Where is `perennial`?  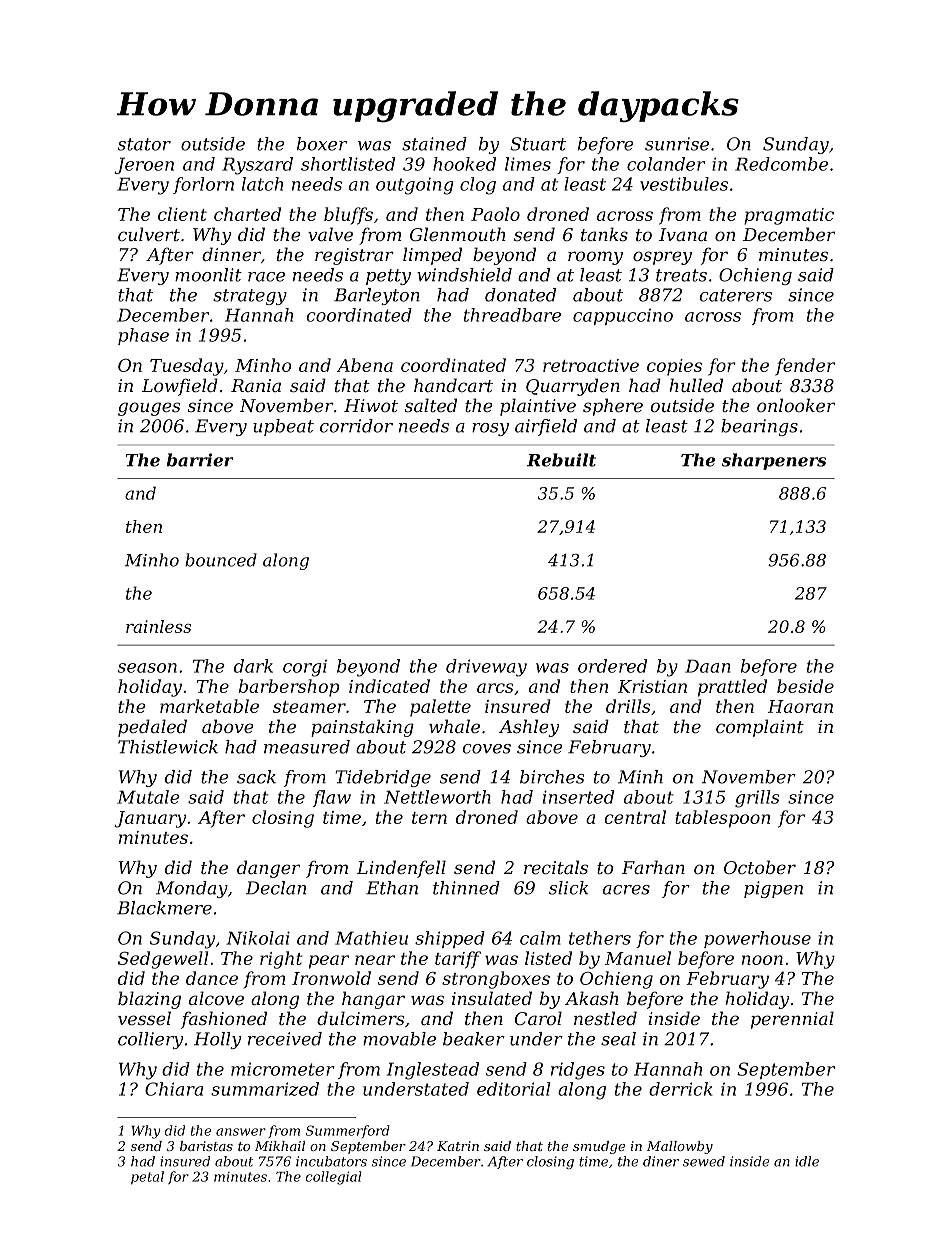 perennial is located at coordinates (792, 1020).
